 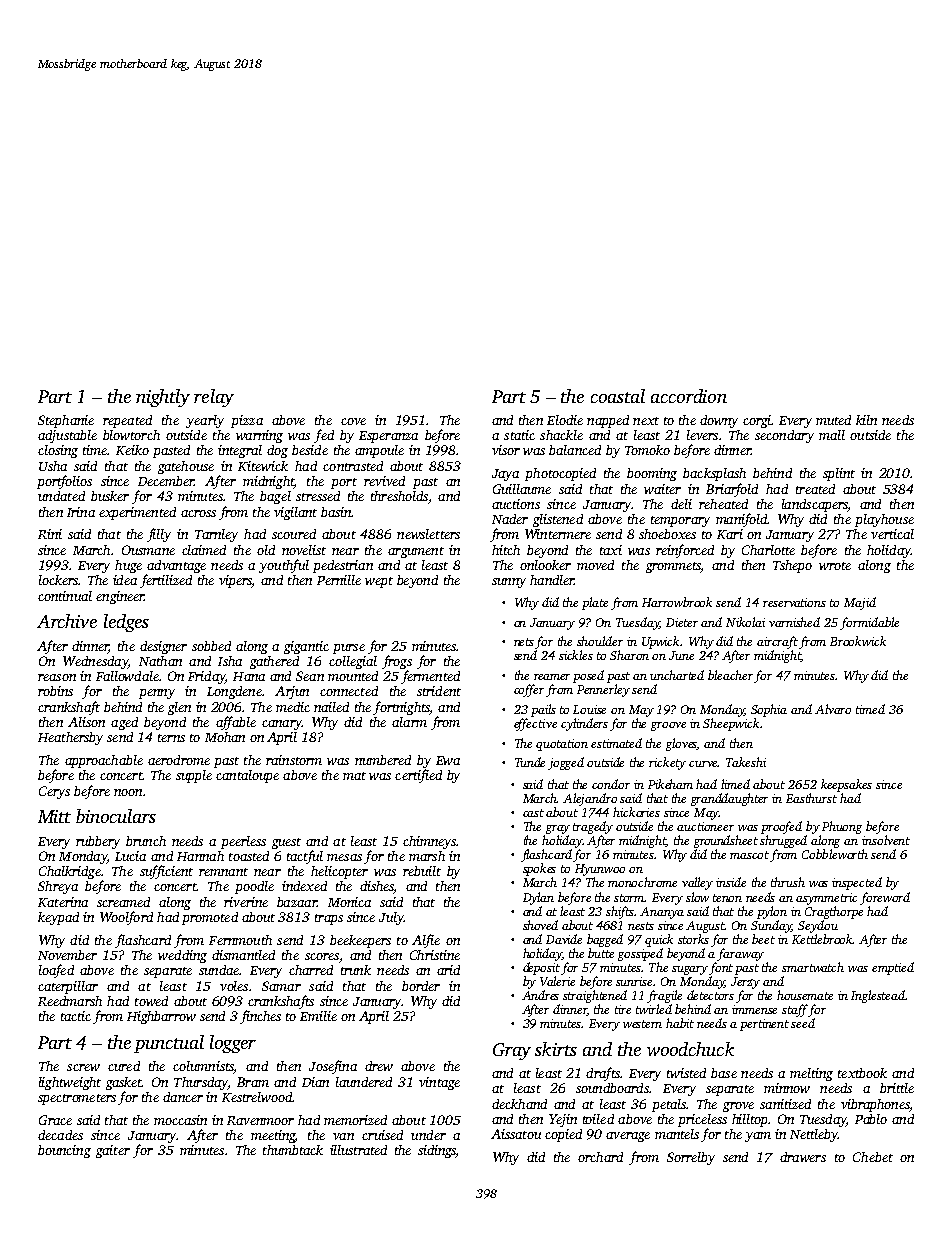 I want to click on moved, so click(x=595, y=565).
